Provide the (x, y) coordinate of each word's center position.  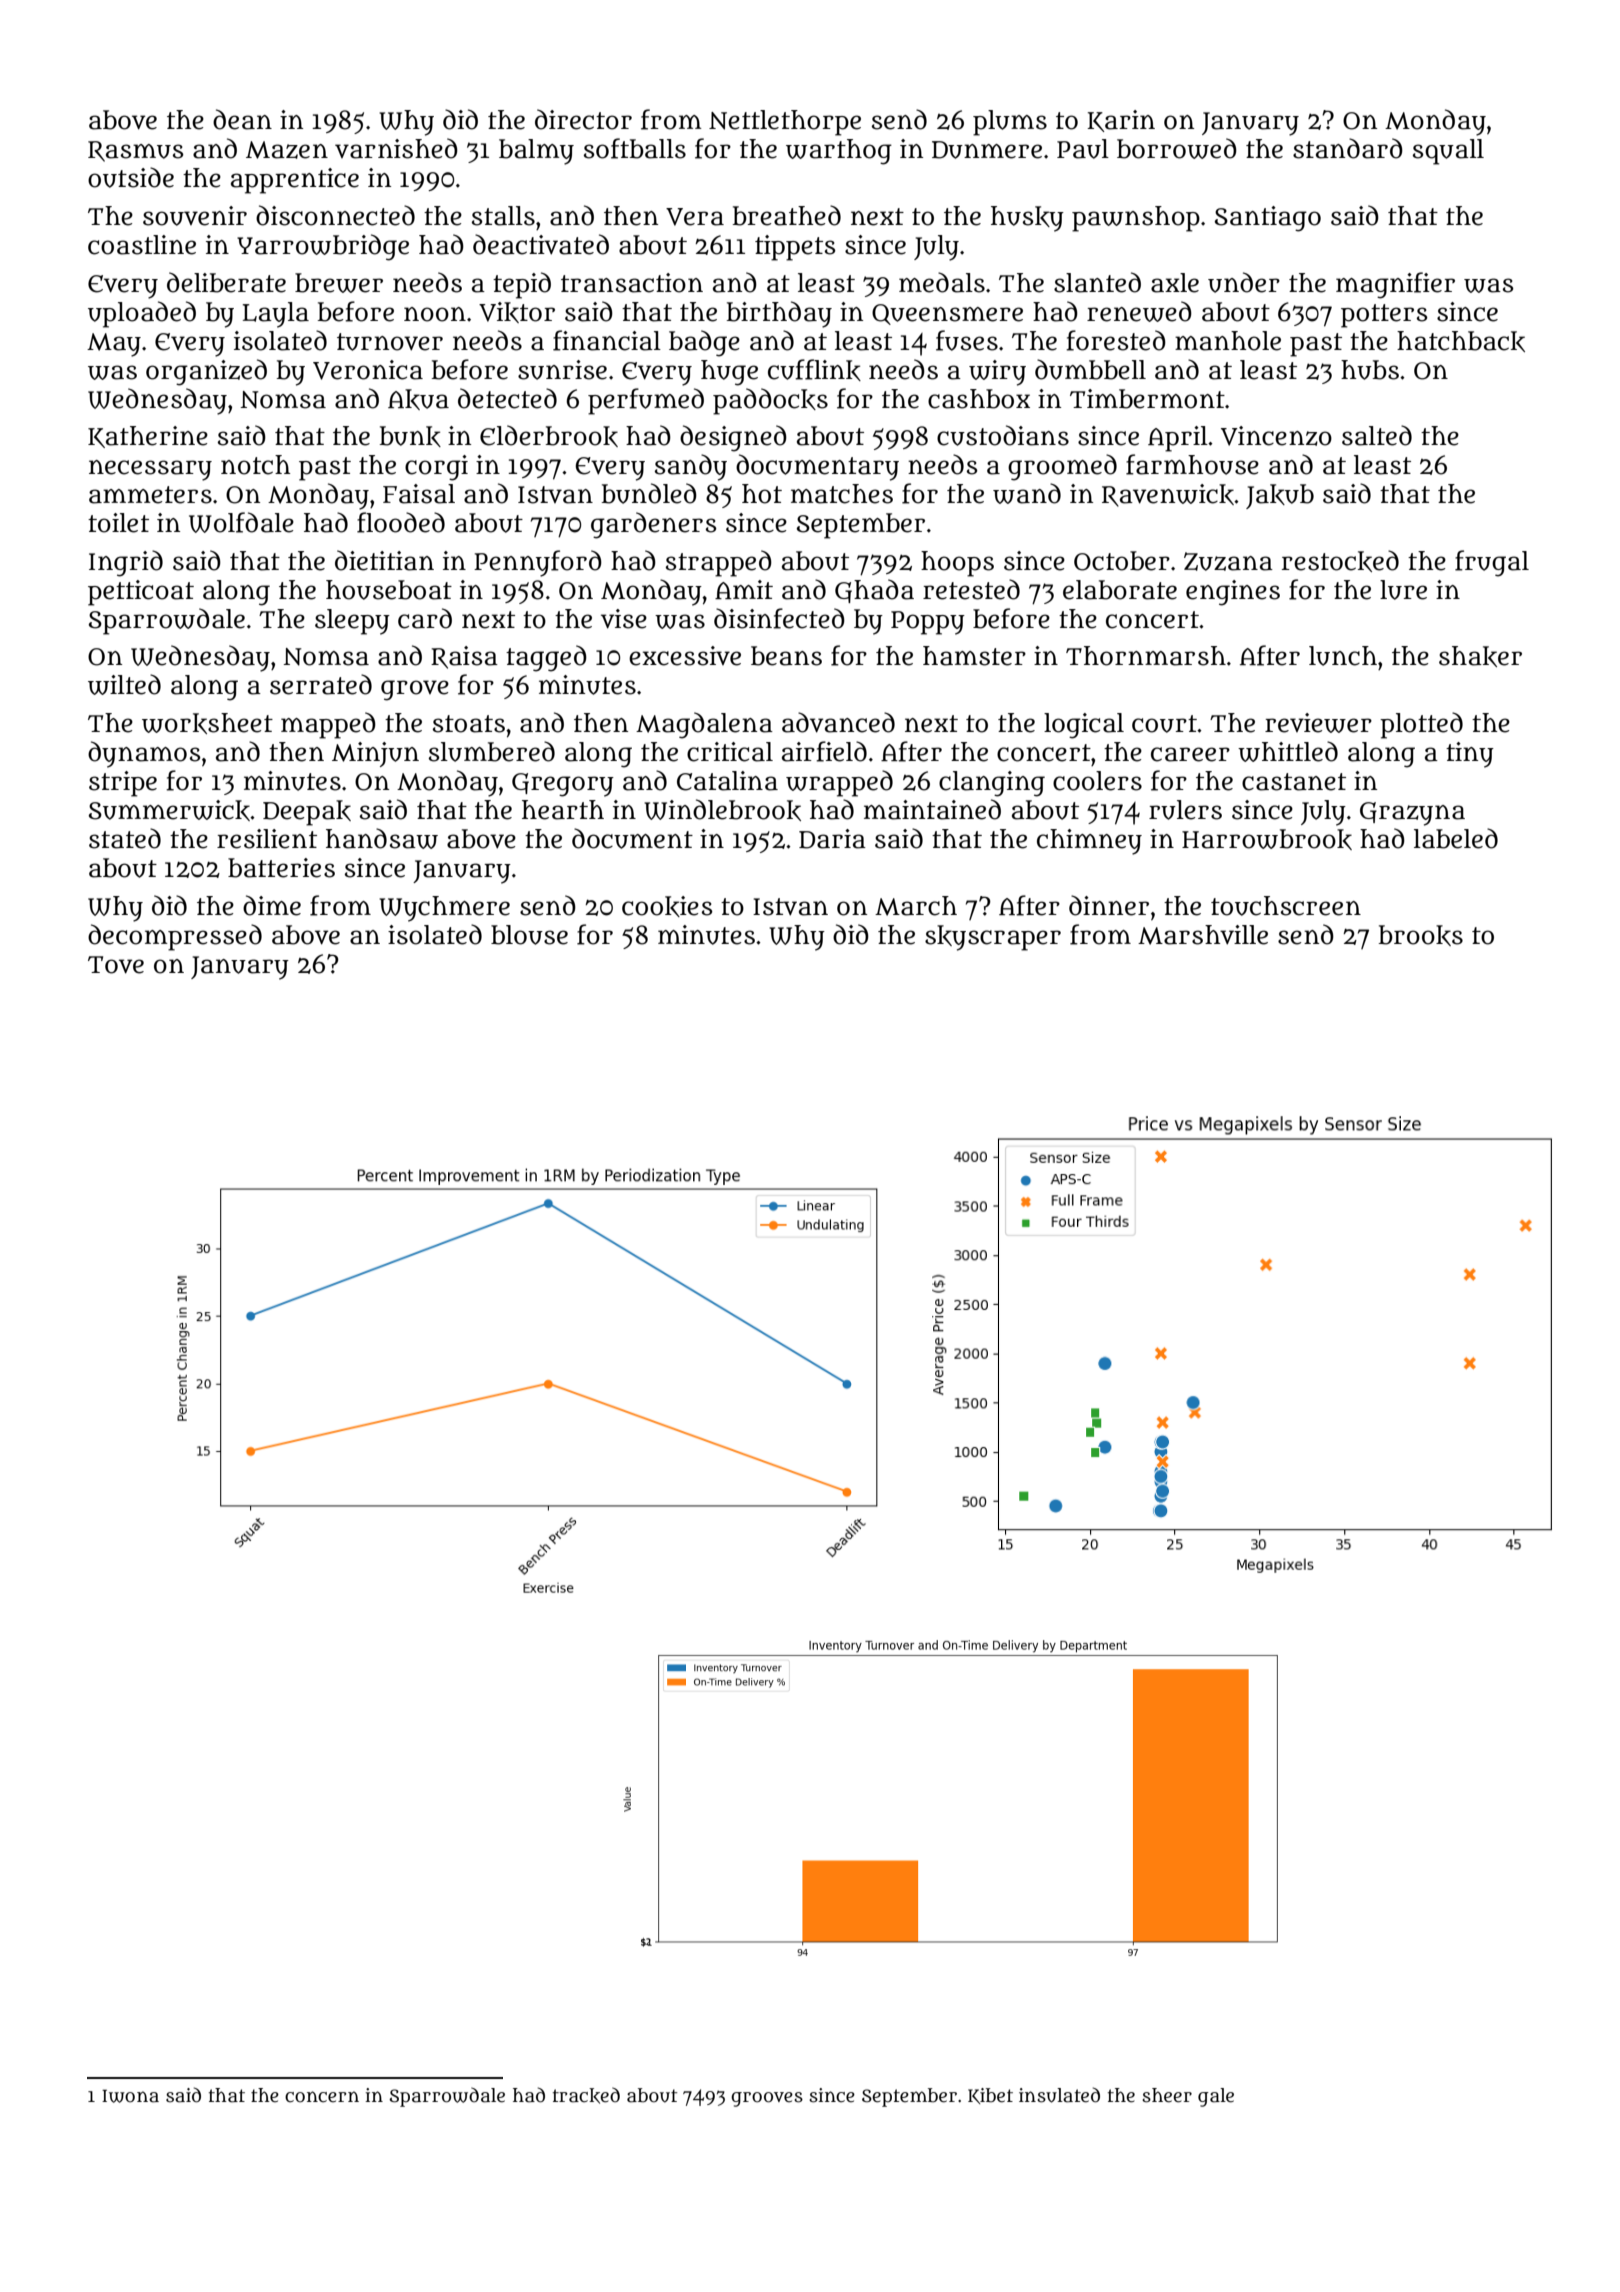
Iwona (130, 2096)
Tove (116, 965)
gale (1216, 2097)
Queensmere (947, 314)
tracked (586, 2095)
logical (1084, 726)
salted (1377, 435)
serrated (321, 684)
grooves (767, 2099)
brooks (1420, 935)
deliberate (226, 282)
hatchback (1461, 341)
